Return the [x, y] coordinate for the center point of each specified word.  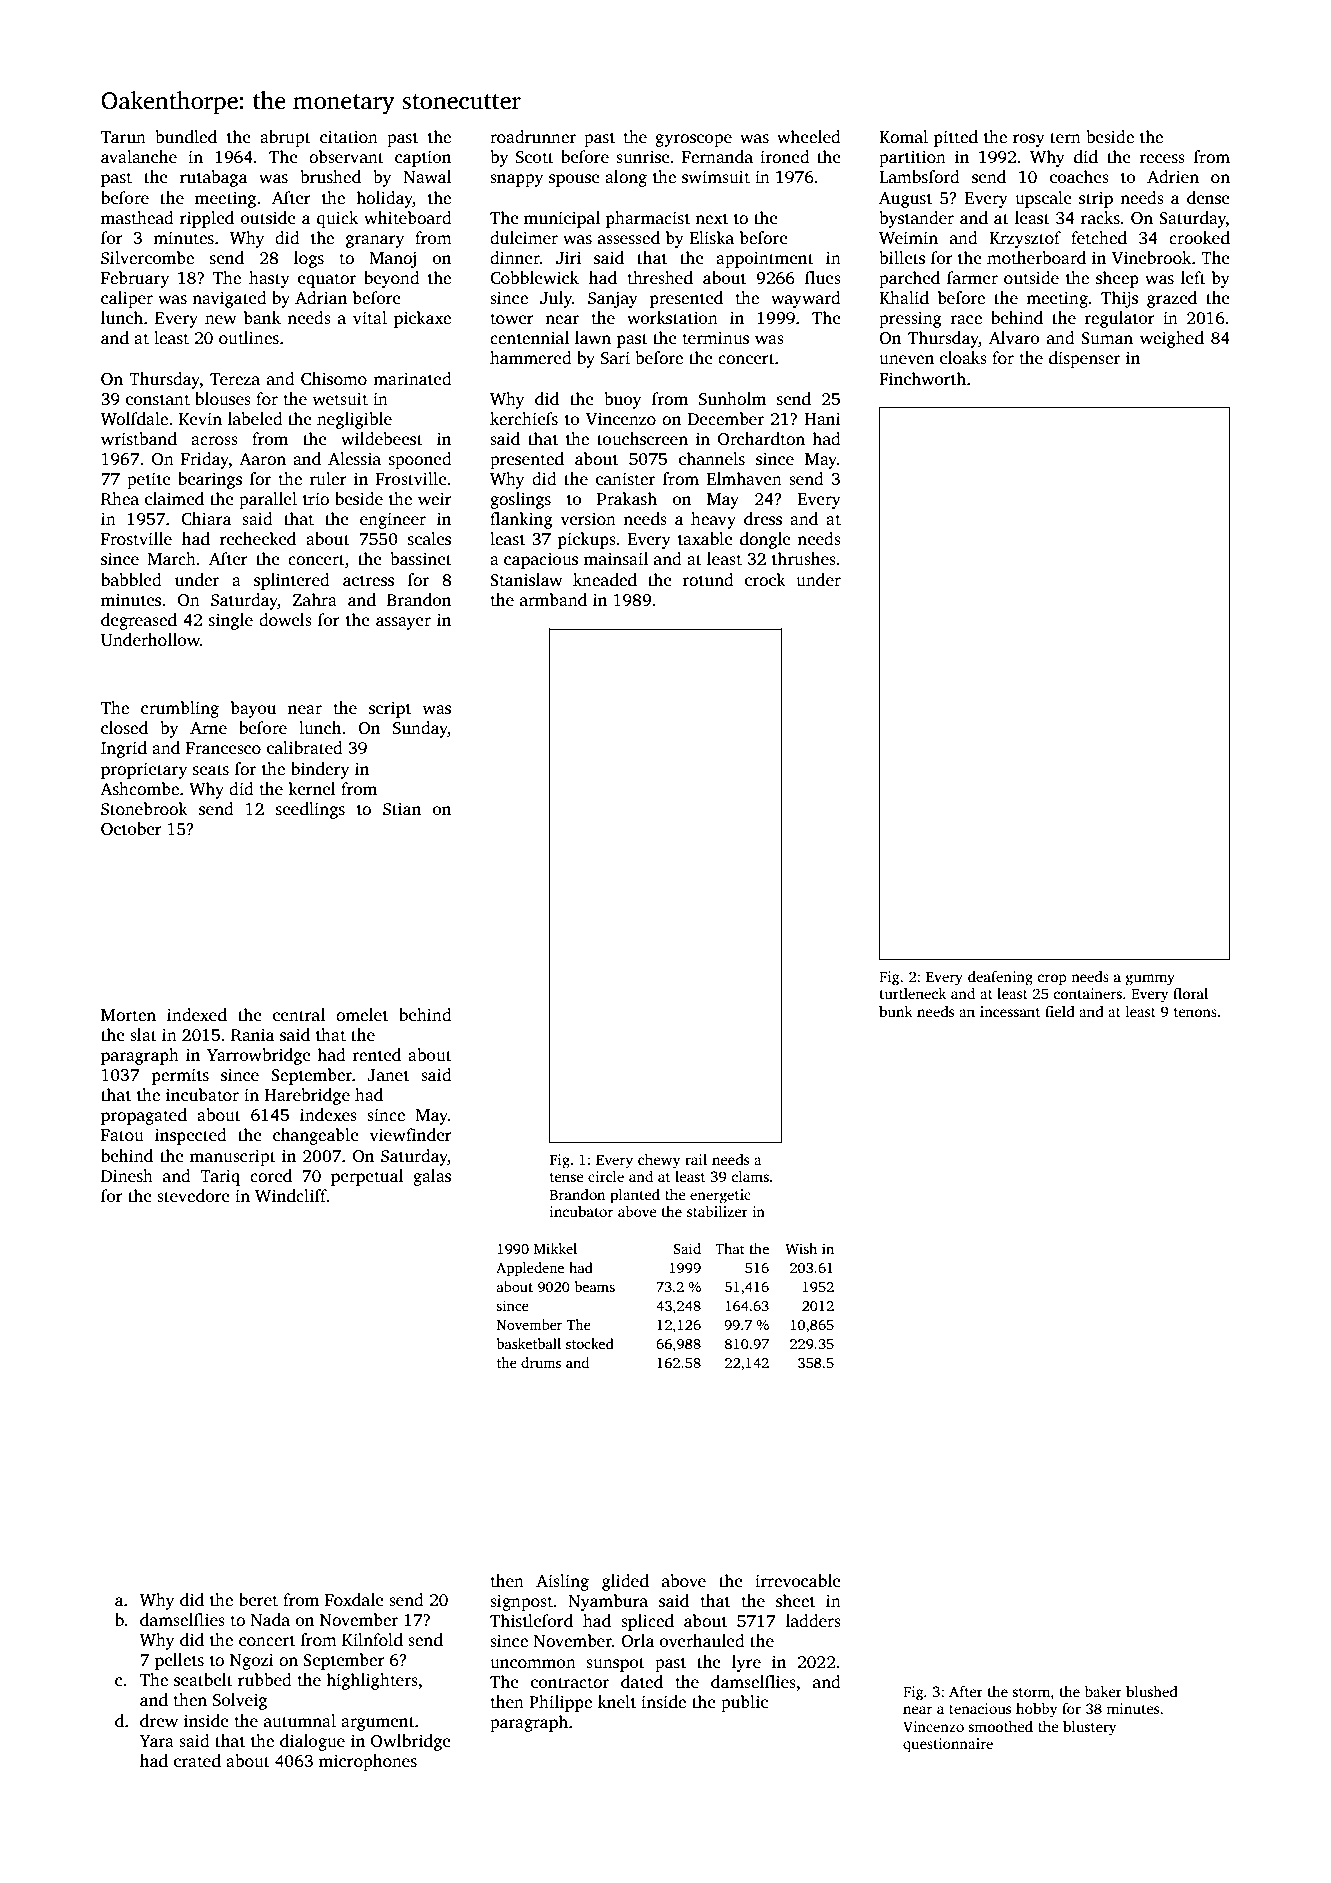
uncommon [533, 1664]
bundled [186, 137]
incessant [1010, 1011]
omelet [362, 1015]
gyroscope [693, 140]
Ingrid [124, 749]
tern [1065, 138]
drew [159, 1721]
